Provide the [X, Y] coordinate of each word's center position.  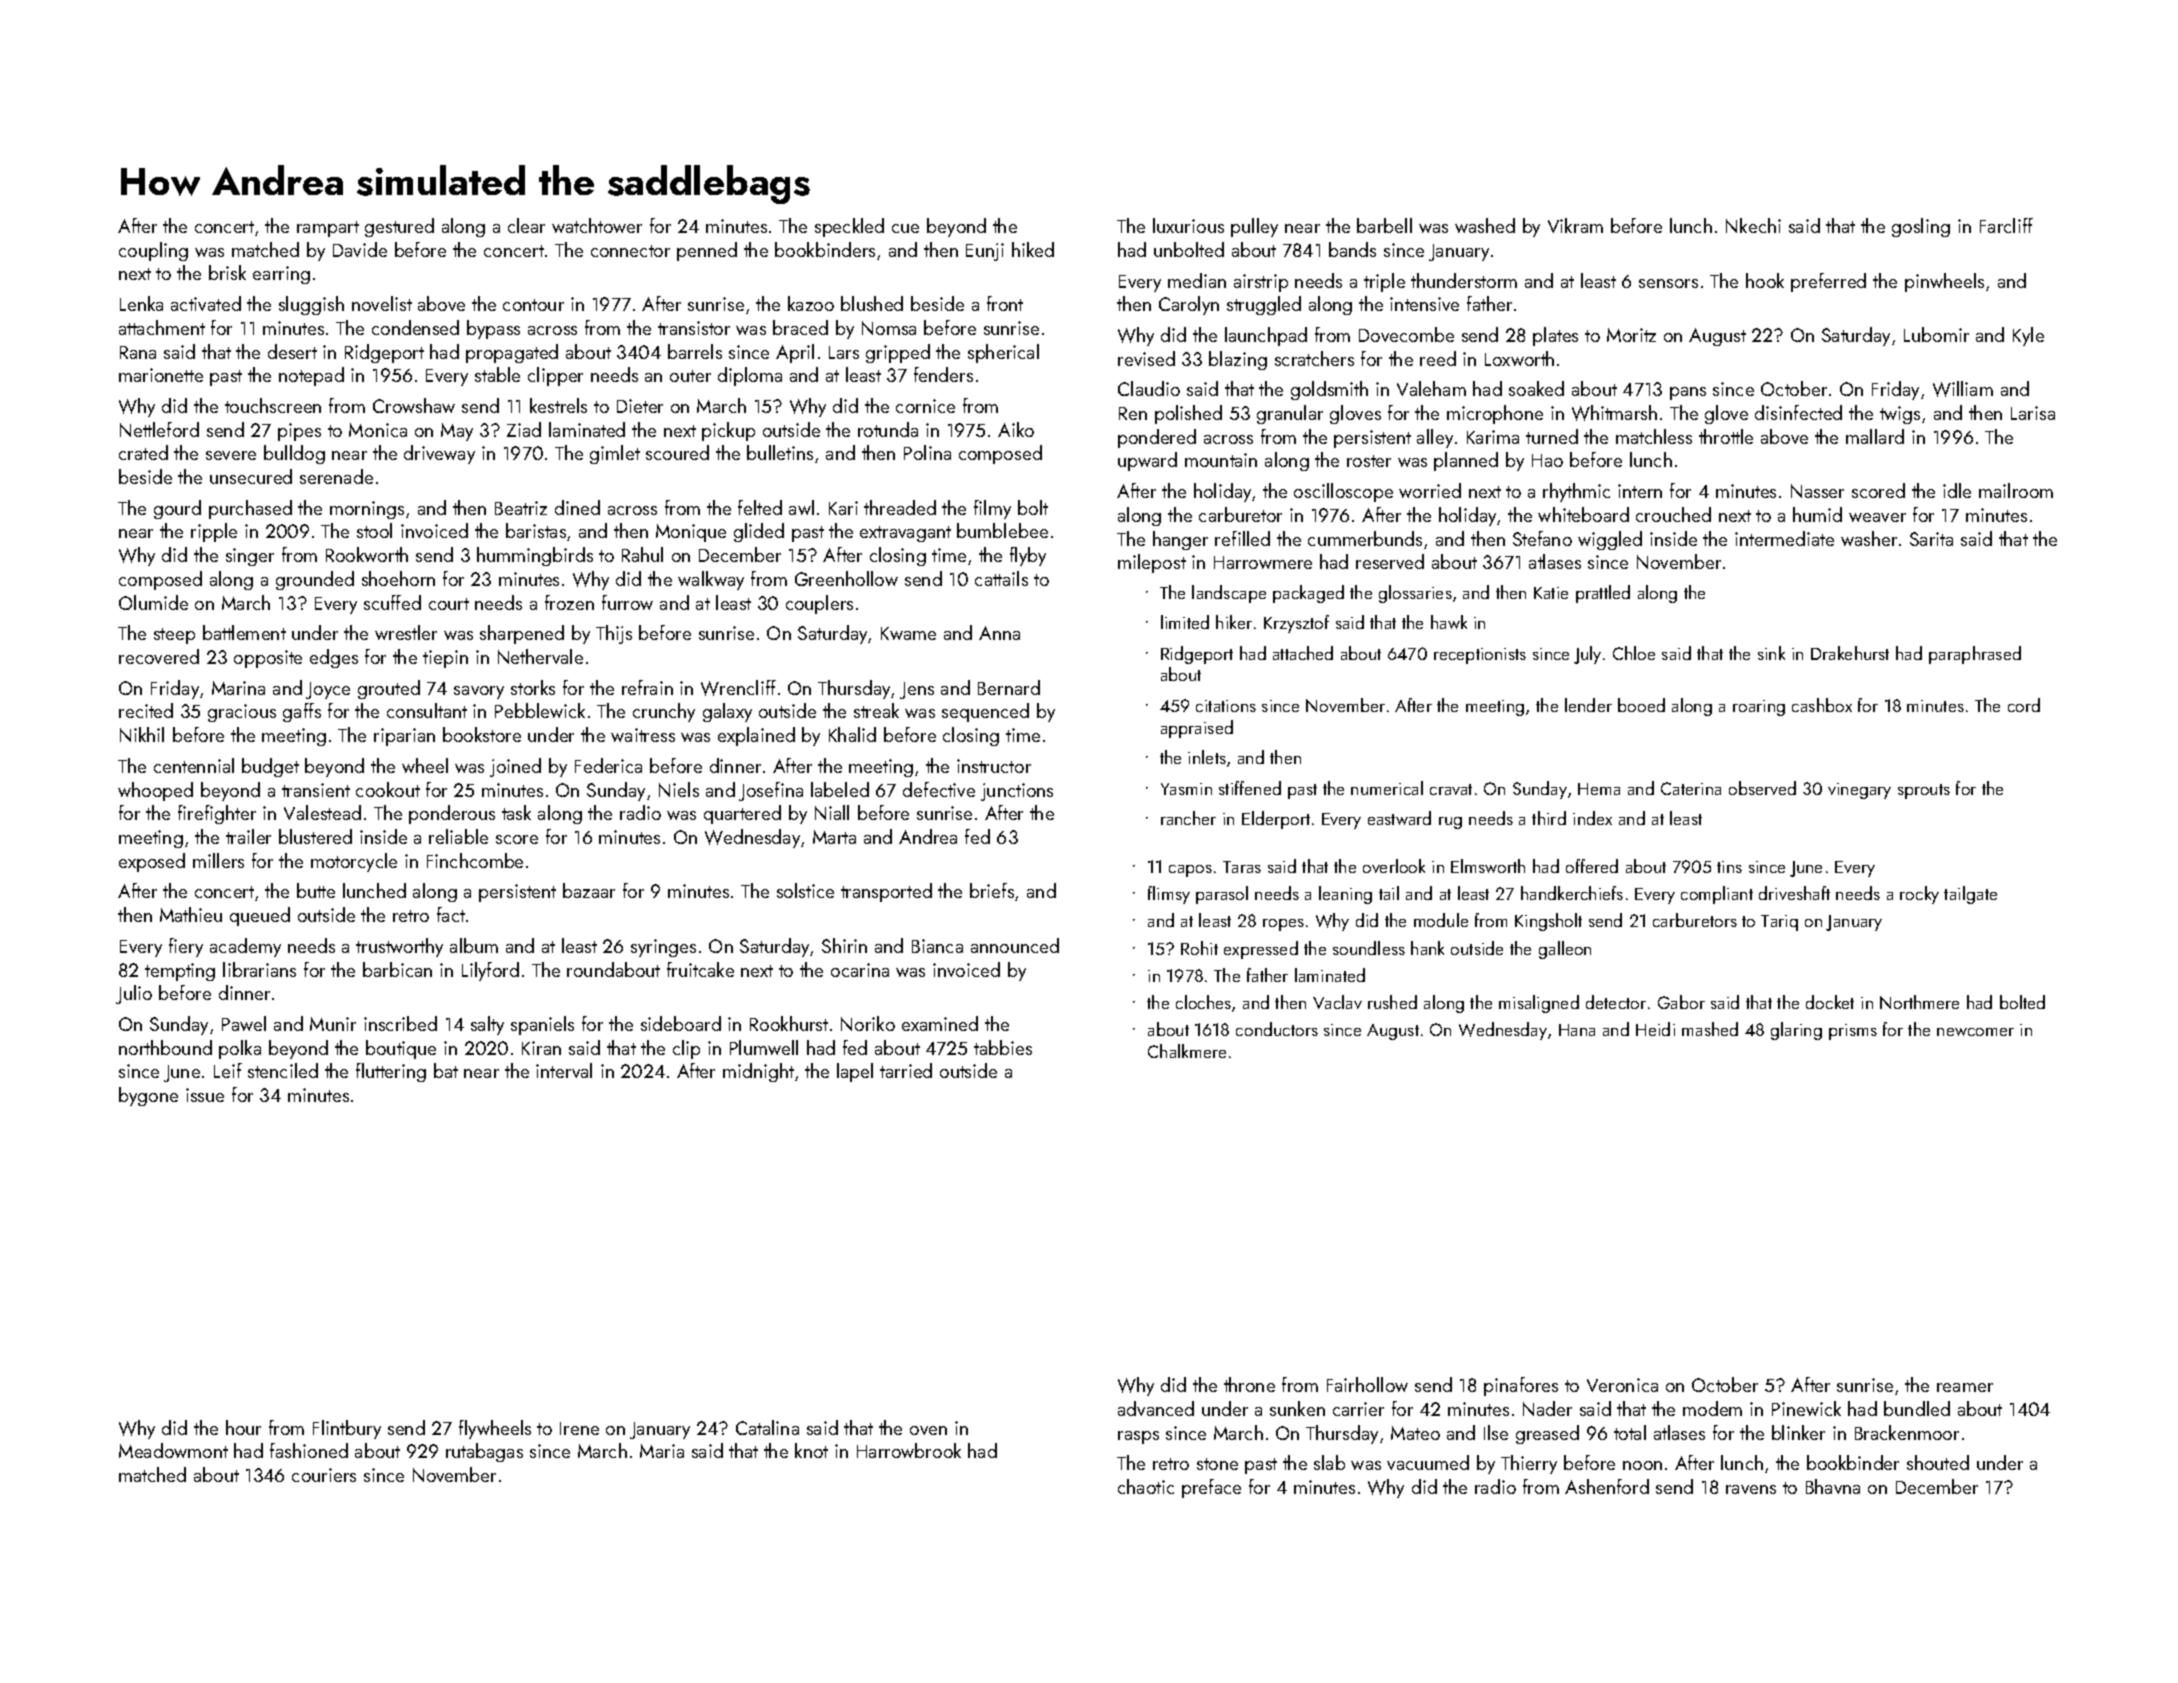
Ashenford [1607, 1486]
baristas [536, 530]
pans [1688, 393]
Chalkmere [1187, 1051]
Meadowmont [173, 1450]
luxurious [1188, 225]
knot [811, 1450]
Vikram [1575, 225]
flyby [1028, 556]
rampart [328, 229]
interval [564, 1070]
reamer [1965, 1387]
